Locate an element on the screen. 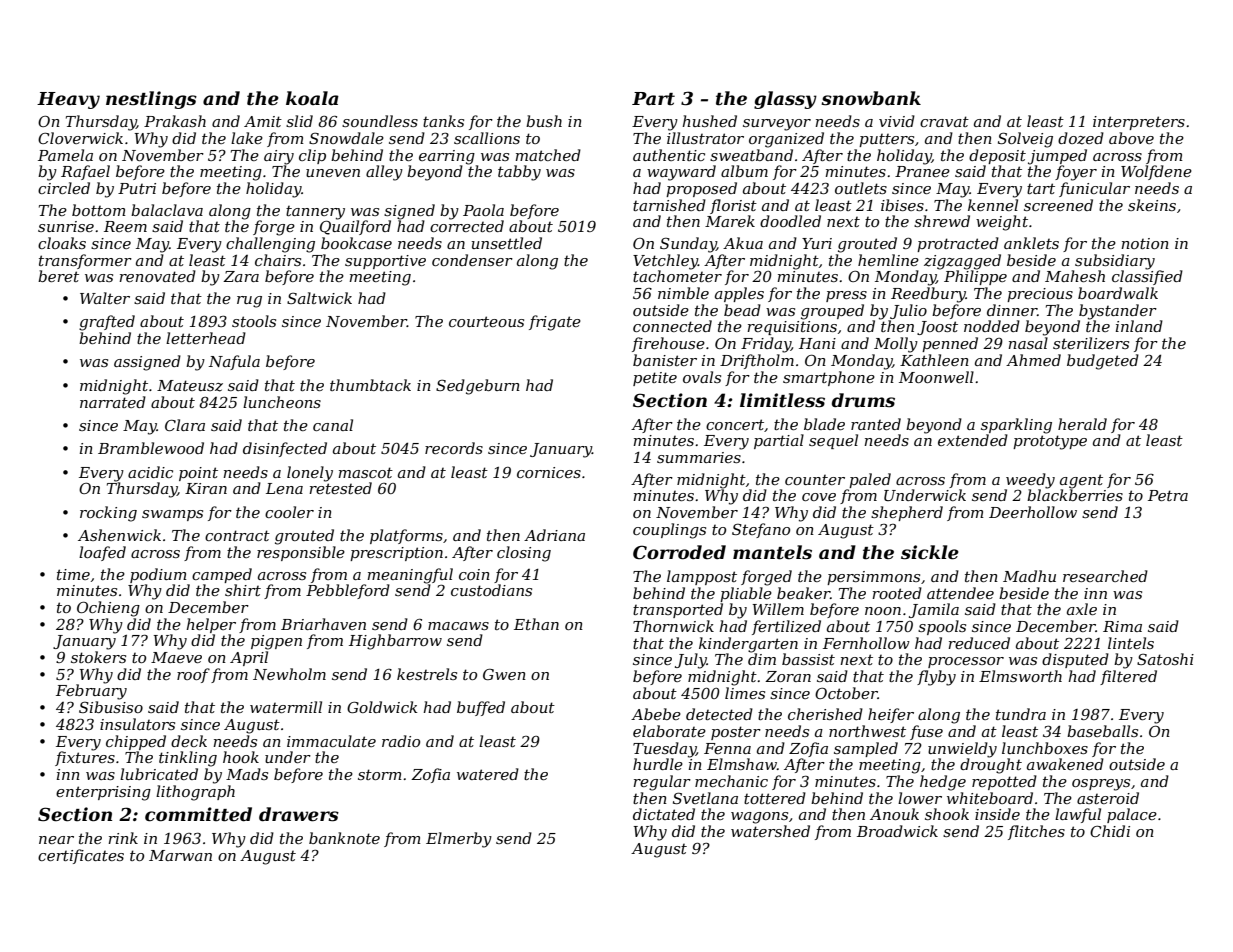 Image resolution: width=1233 pixels, height=952 pixels. Chidi is located at coordinates (1110, 831).
